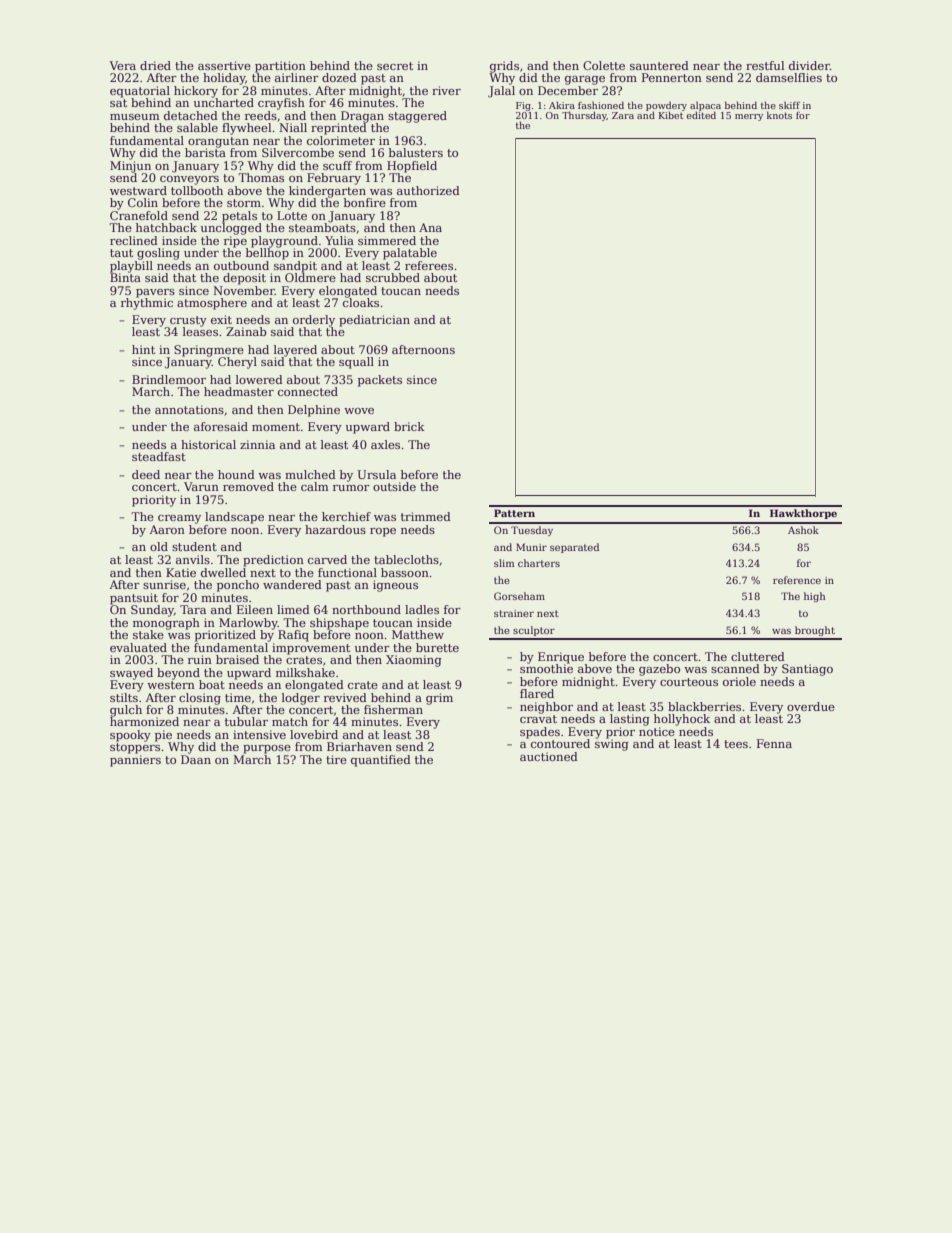 The image size is (952, 1233). Describe the element at coordinates (167, 529) in the document. I see `Aaron` at that location.
